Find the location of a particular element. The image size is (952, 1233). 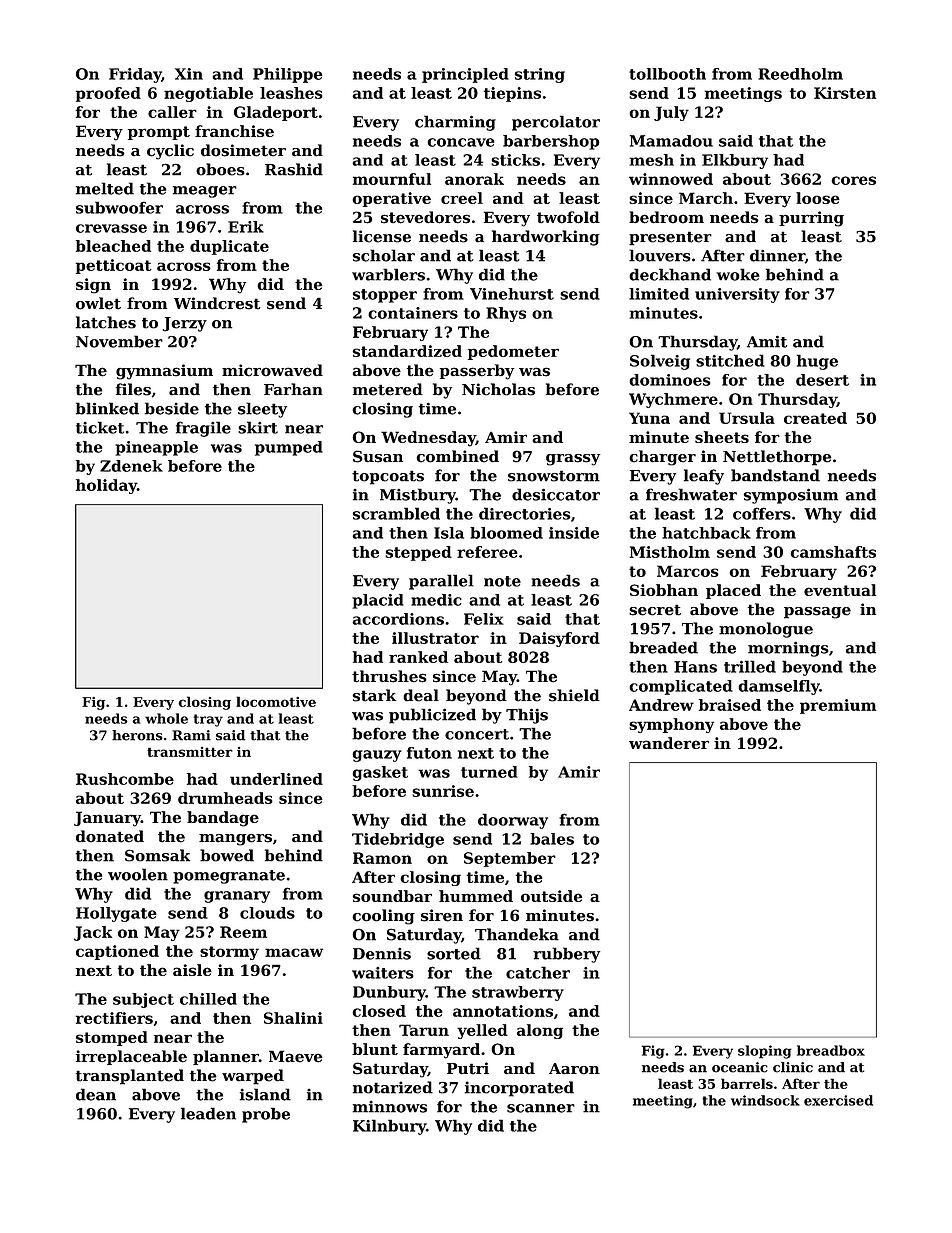

pumped is located at coordinates (289, 448).
